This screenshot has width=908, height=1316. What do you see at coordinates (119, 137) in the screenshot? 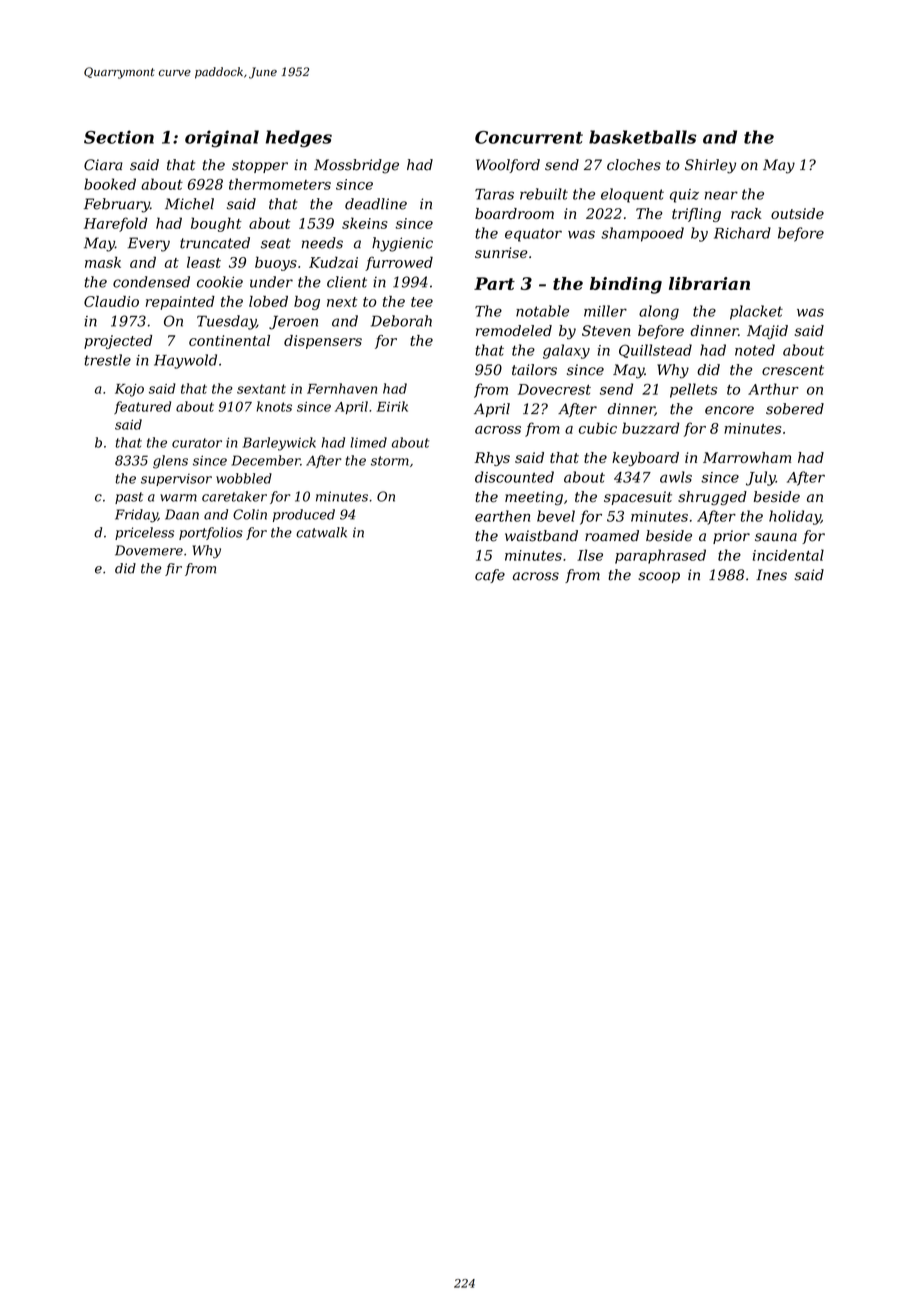
I see `Section` at bounding box center [119, 137].
